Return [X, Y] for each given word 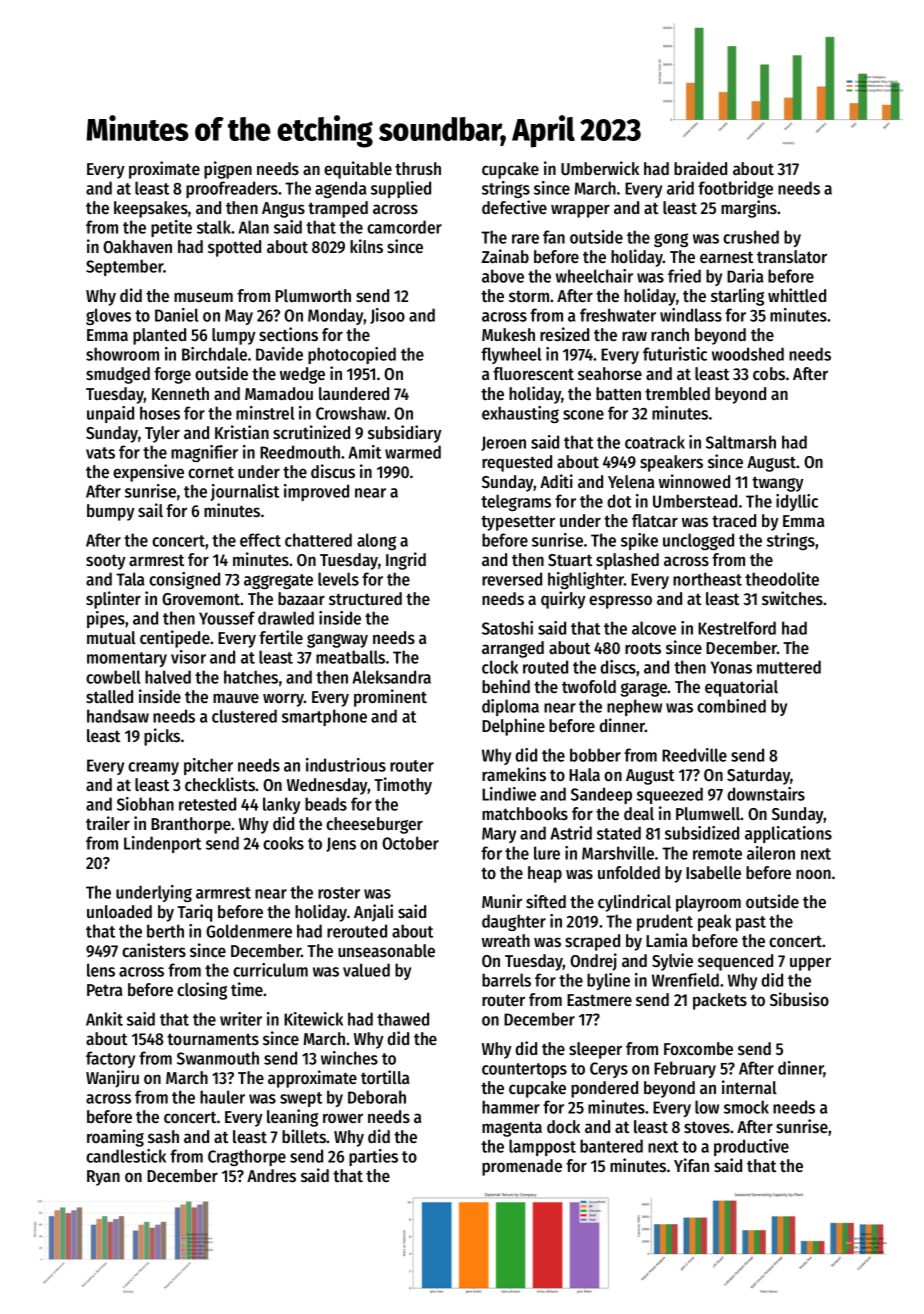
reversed [512, 579]
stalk [214, 227]
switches [792, 598]
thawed [403, 1019]
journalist [245, 492]
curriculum [270, 970]
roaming [115, 1138]
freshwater [618, 315]
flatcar [655, 520]
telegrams [516, 502]
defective [514, 207]
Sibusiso [799, 999]
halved [168, 677]
